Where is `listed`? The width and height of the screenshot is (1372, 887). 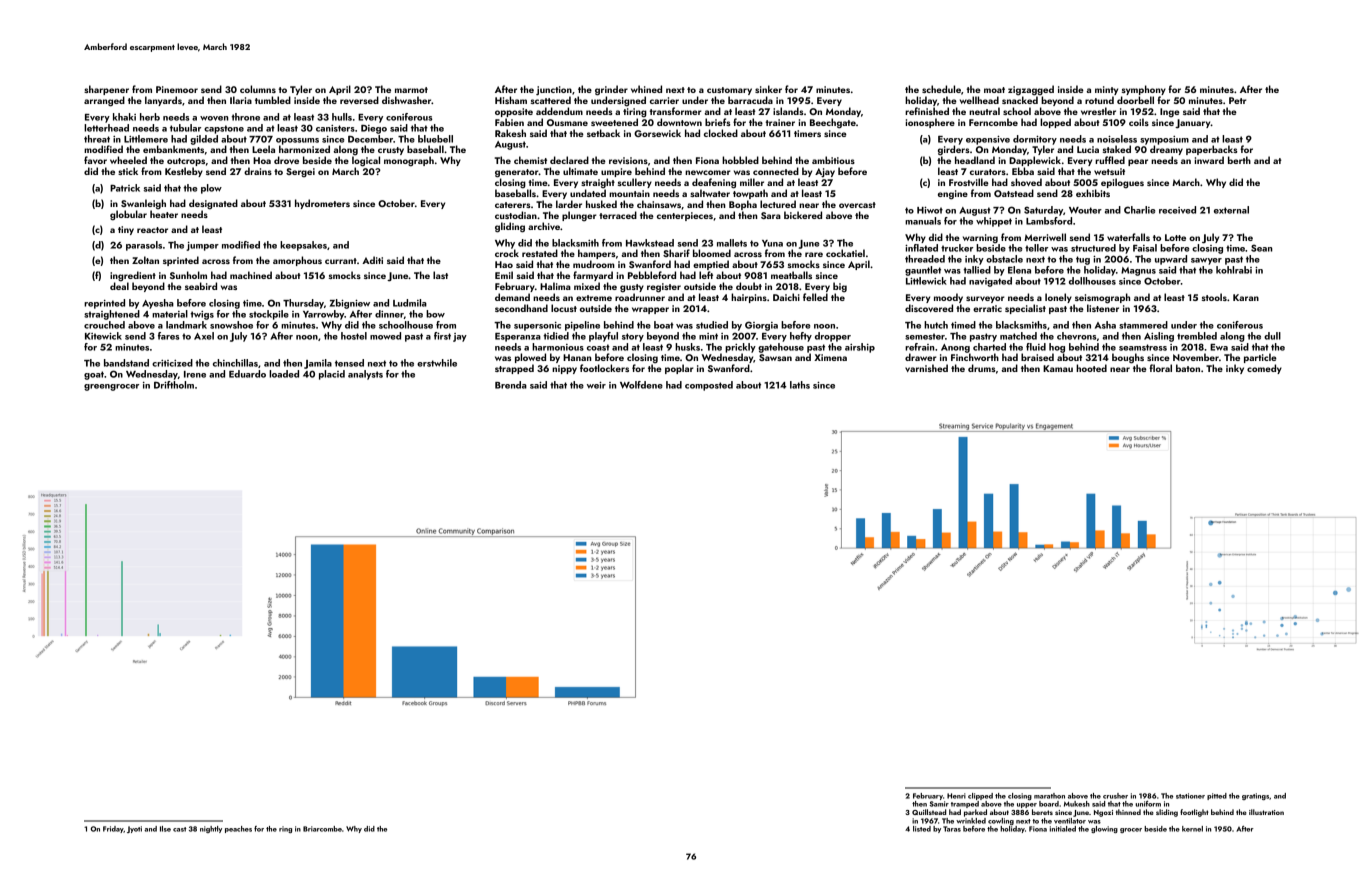 listed is located at coordinates (922, 829).
